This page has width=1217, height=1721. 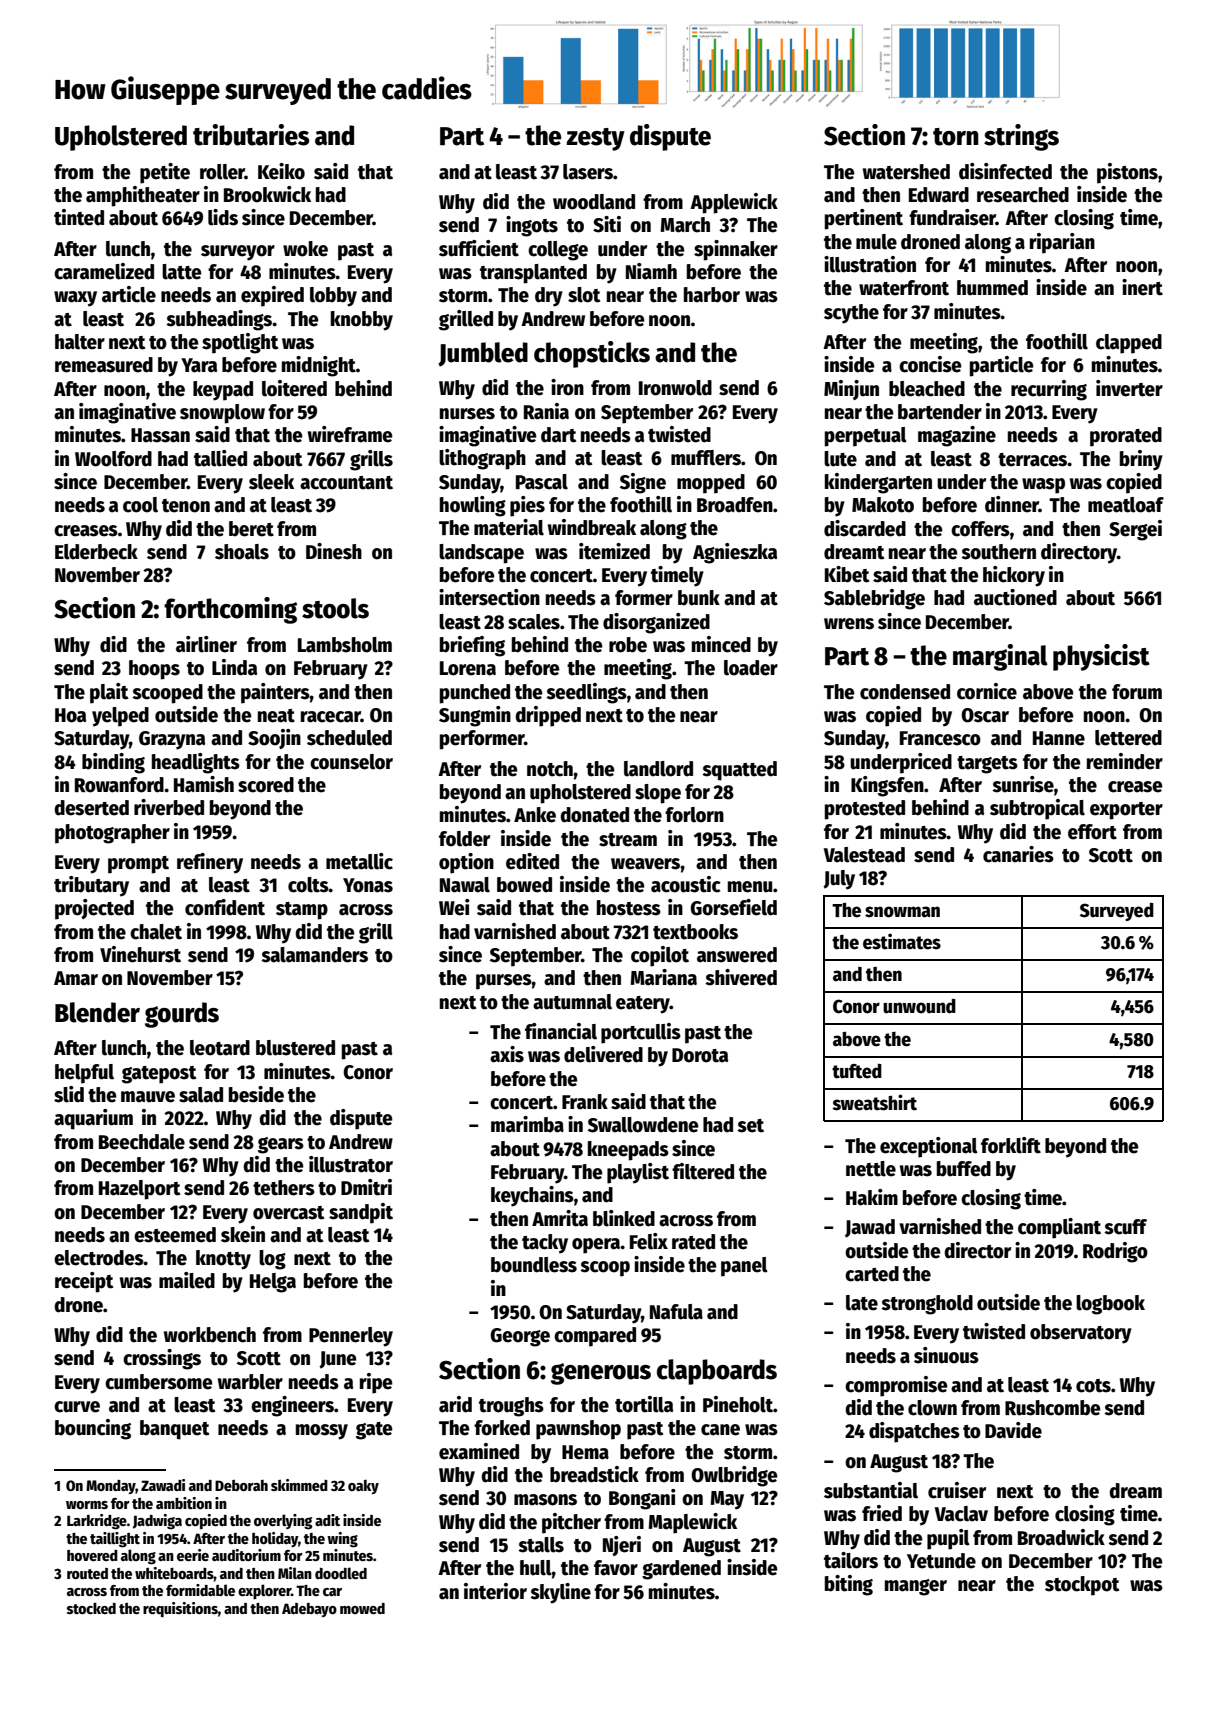 What do you see at coordinates (643, 483) in the page?
I see `Signe` at bounding box center [643, 483].
